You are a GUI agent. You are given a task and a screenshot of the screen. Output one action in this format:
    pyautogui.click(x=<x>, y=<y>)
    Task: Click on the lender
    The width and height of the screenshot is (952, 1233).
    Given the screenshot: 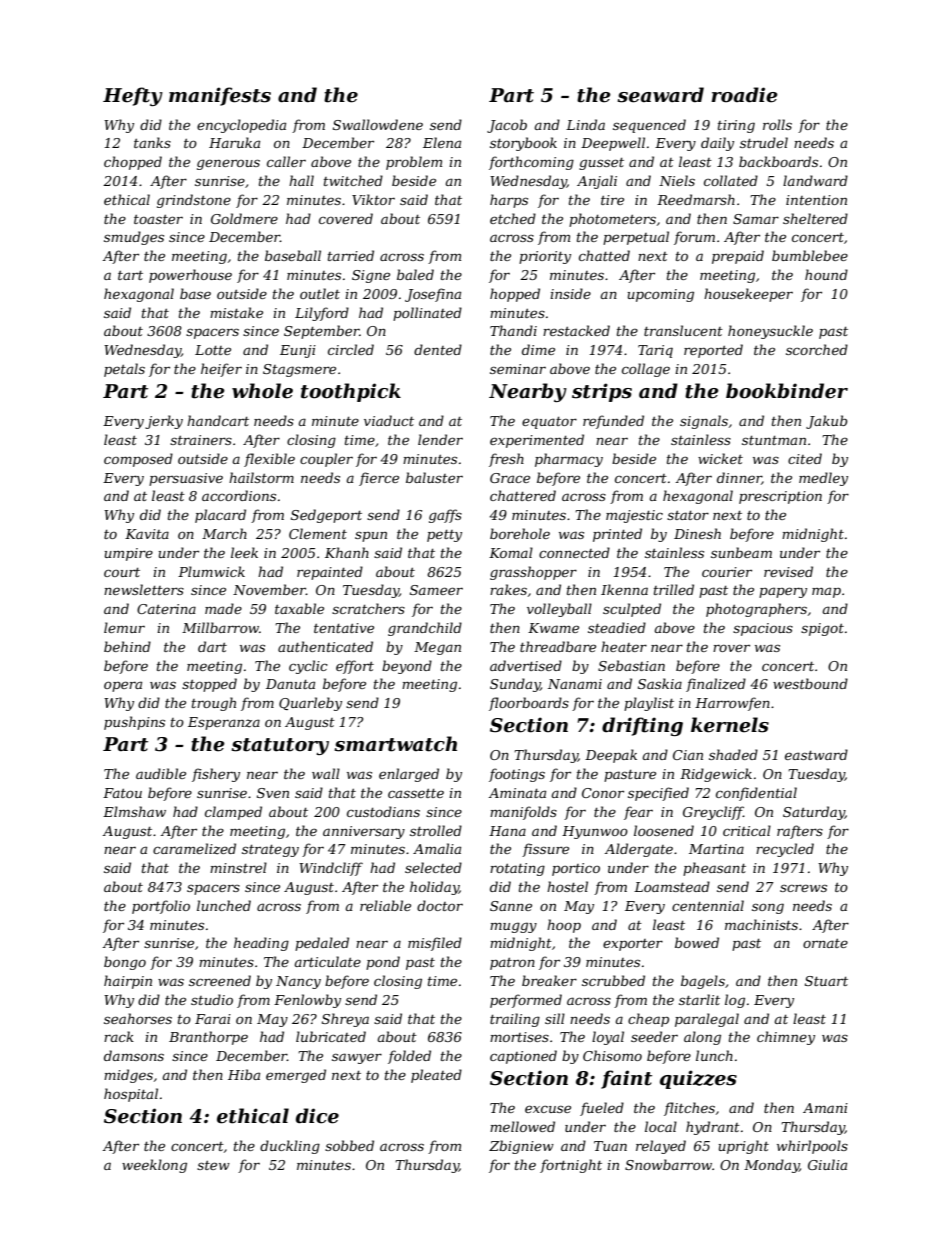 What is the action you would take?
    pyautogui.click(x=440, y=439)
